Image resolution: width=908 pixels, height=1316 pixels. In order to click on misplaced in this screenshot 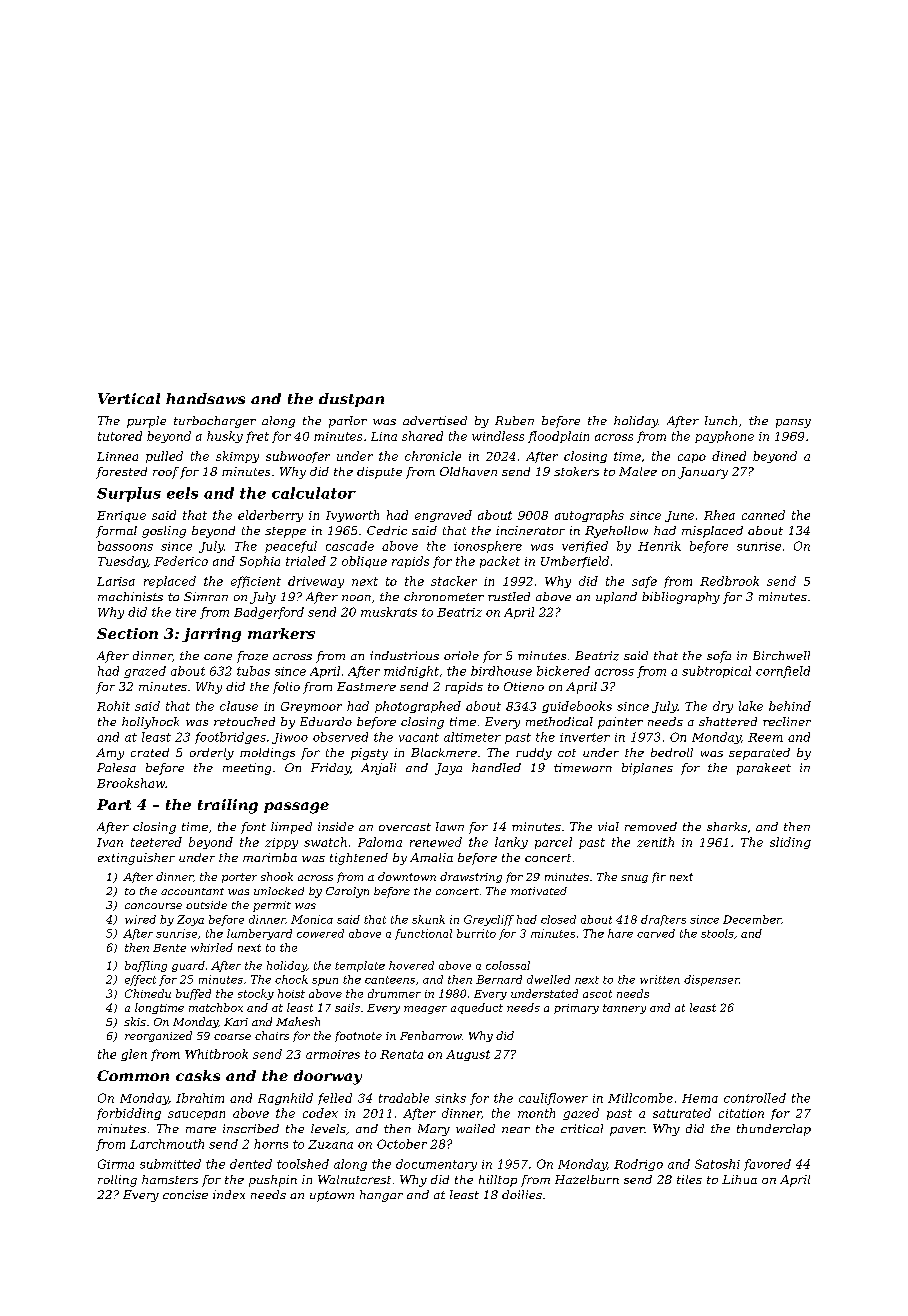, I will do `click(712, 532)`.
